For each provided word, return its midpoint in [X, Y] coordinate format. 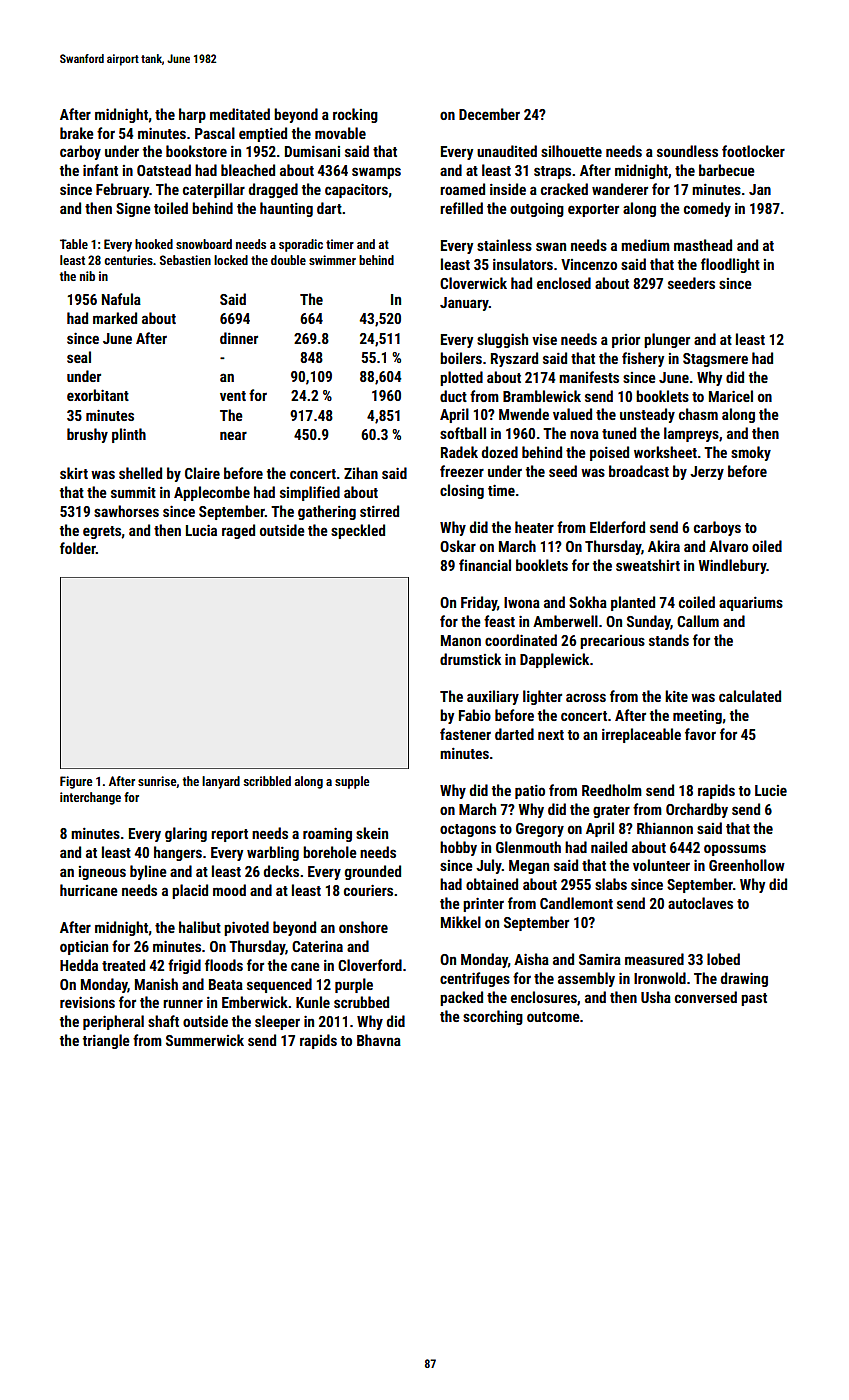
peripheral [113, 1022]
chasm [698, 414]
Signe [133, 210]
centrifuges [475, 979]
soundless [687, 151]
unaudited [507, 151]
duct [453, 396]
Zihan [361, 473]
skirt [74, 473]
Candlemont [576, 903]
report [229, 835]
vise [544, 339]
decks [281, 871]
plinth [129, 435]
